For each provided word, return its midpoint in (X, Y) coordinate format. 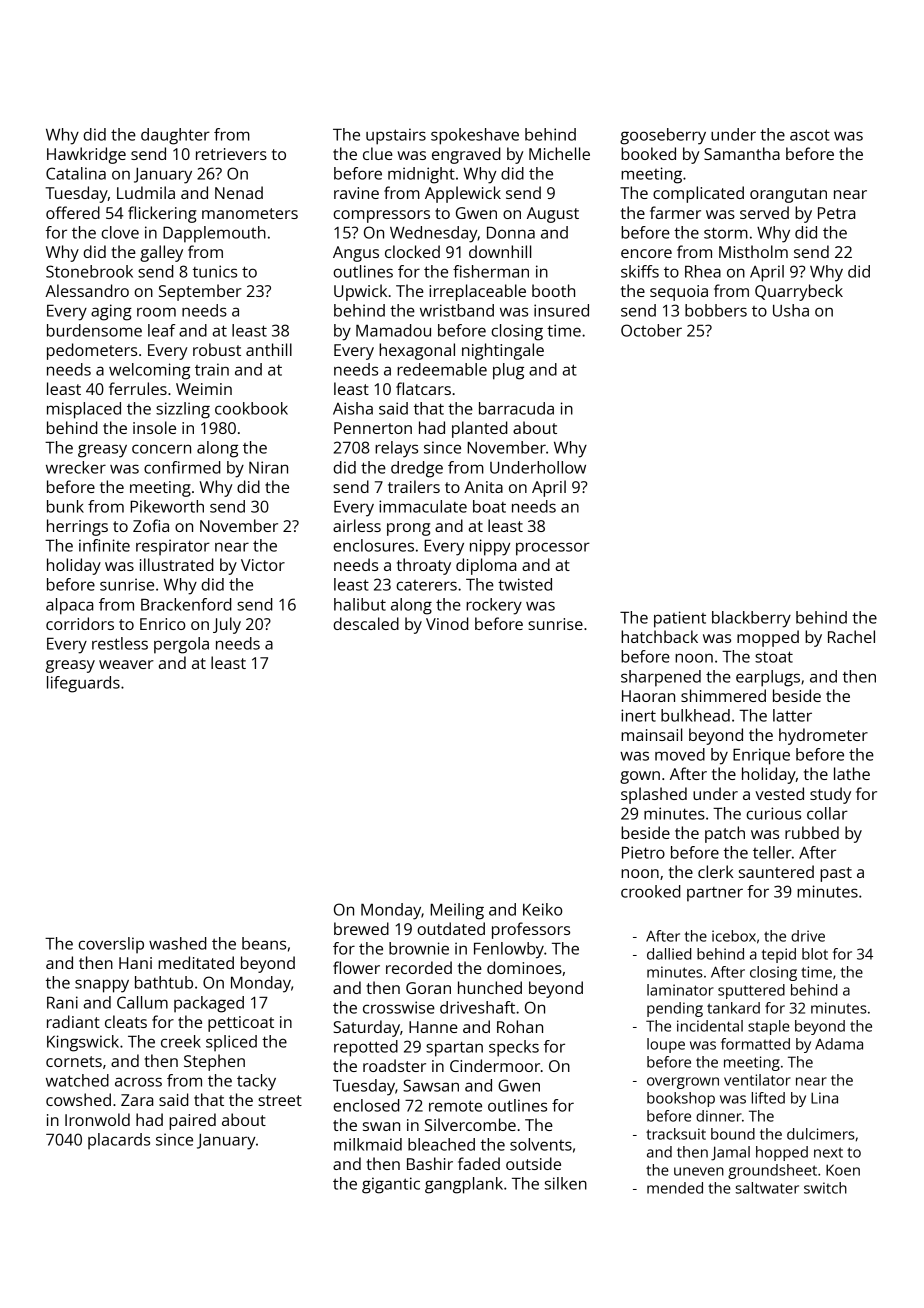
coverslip (111, 945)
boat (489, 506)
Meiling (457, 911)
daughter (175, 136)
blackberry (751, 619)
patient (680, 619)
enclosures (373, 545)
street (280, 1100)
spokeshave (475, 136)
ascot (810, 135)
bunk (65, 506)
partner (715, 894)
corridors (80, 623)
